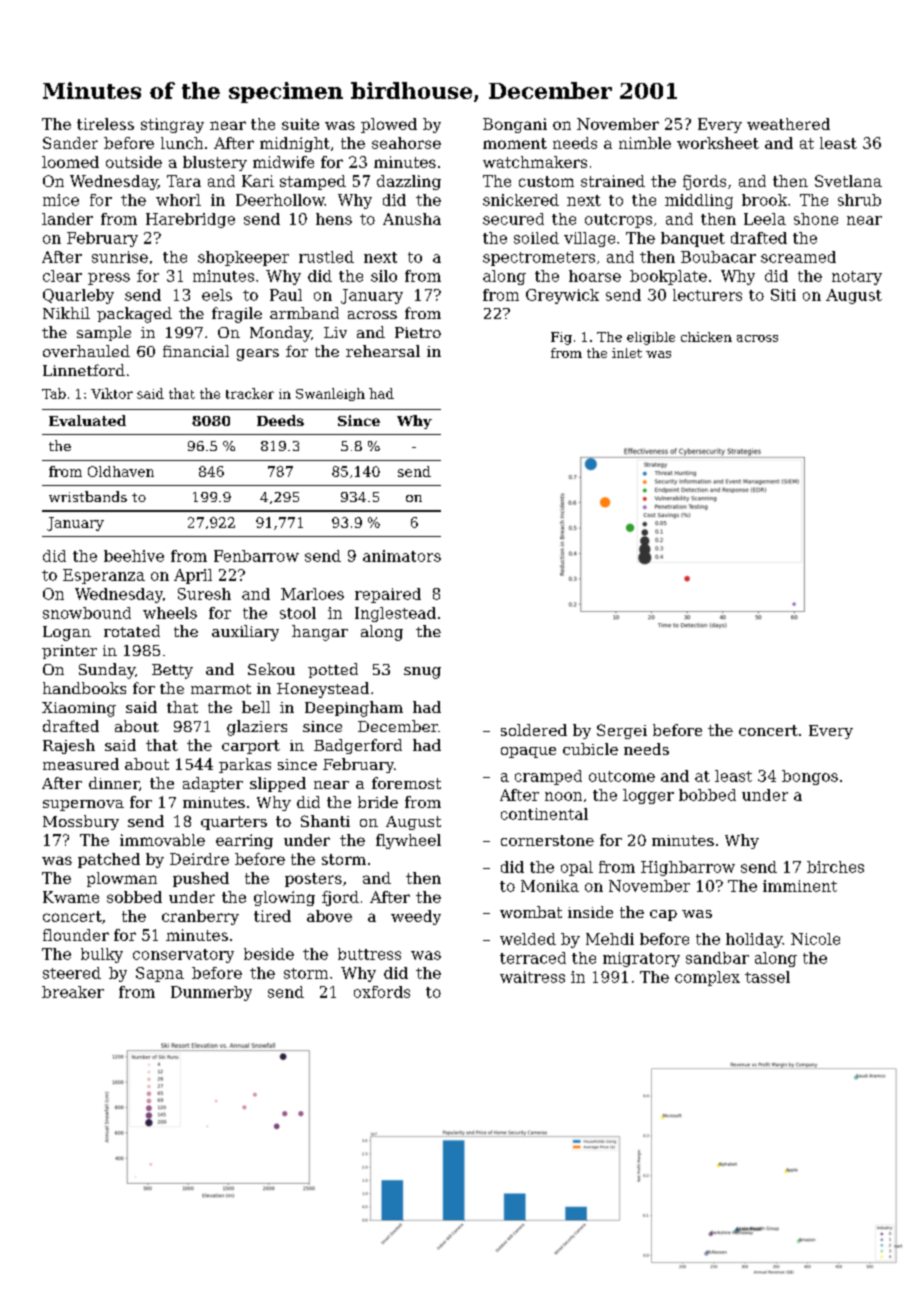 This page has width=924, height=1308. I want to click on breaker, so click(73, 992).
